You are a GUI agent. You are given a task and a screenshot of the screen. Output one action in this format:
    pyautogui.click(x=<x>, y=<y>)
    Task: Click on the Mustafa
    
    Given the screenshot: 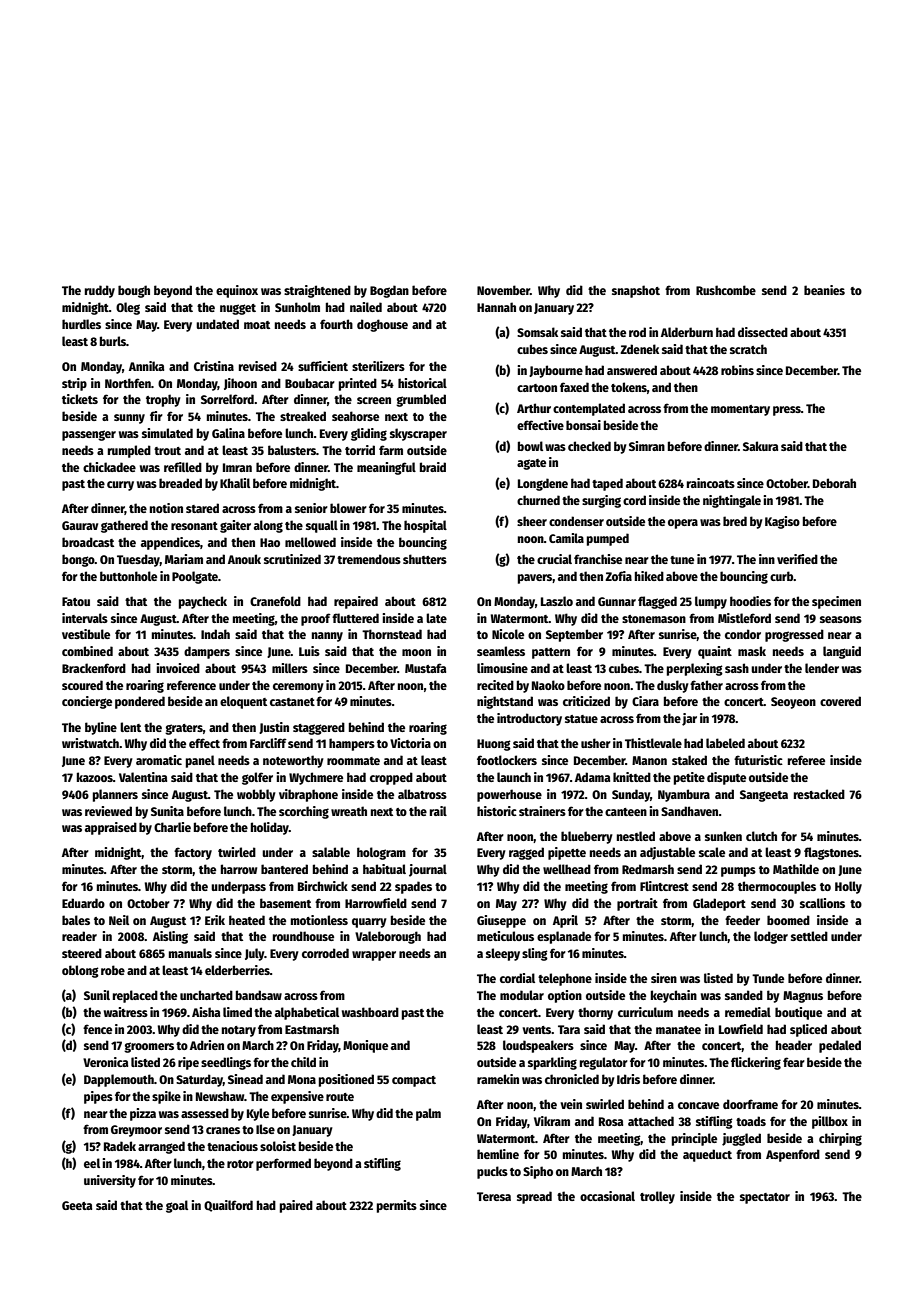 What is the action you would take?
    pyautogui.click(x=425, y=668)
